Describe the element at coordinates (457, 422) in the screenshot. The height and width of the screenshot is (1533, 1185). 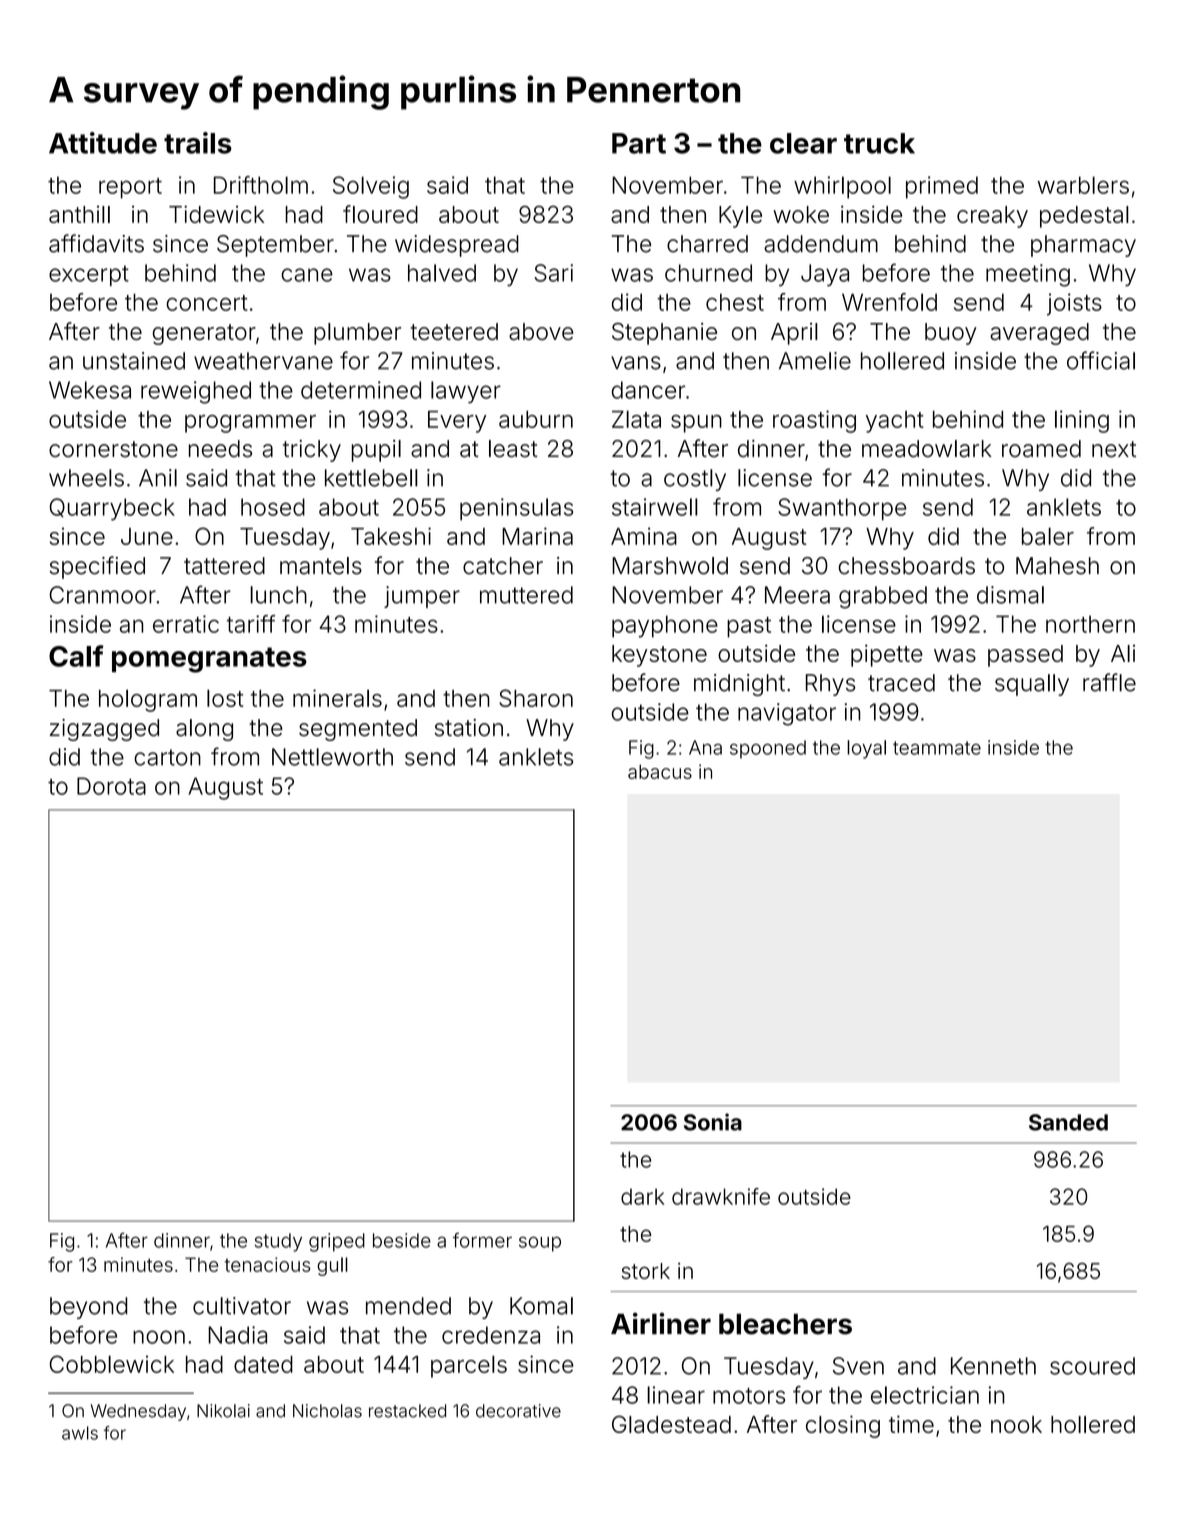
I see `Every` at that location.
